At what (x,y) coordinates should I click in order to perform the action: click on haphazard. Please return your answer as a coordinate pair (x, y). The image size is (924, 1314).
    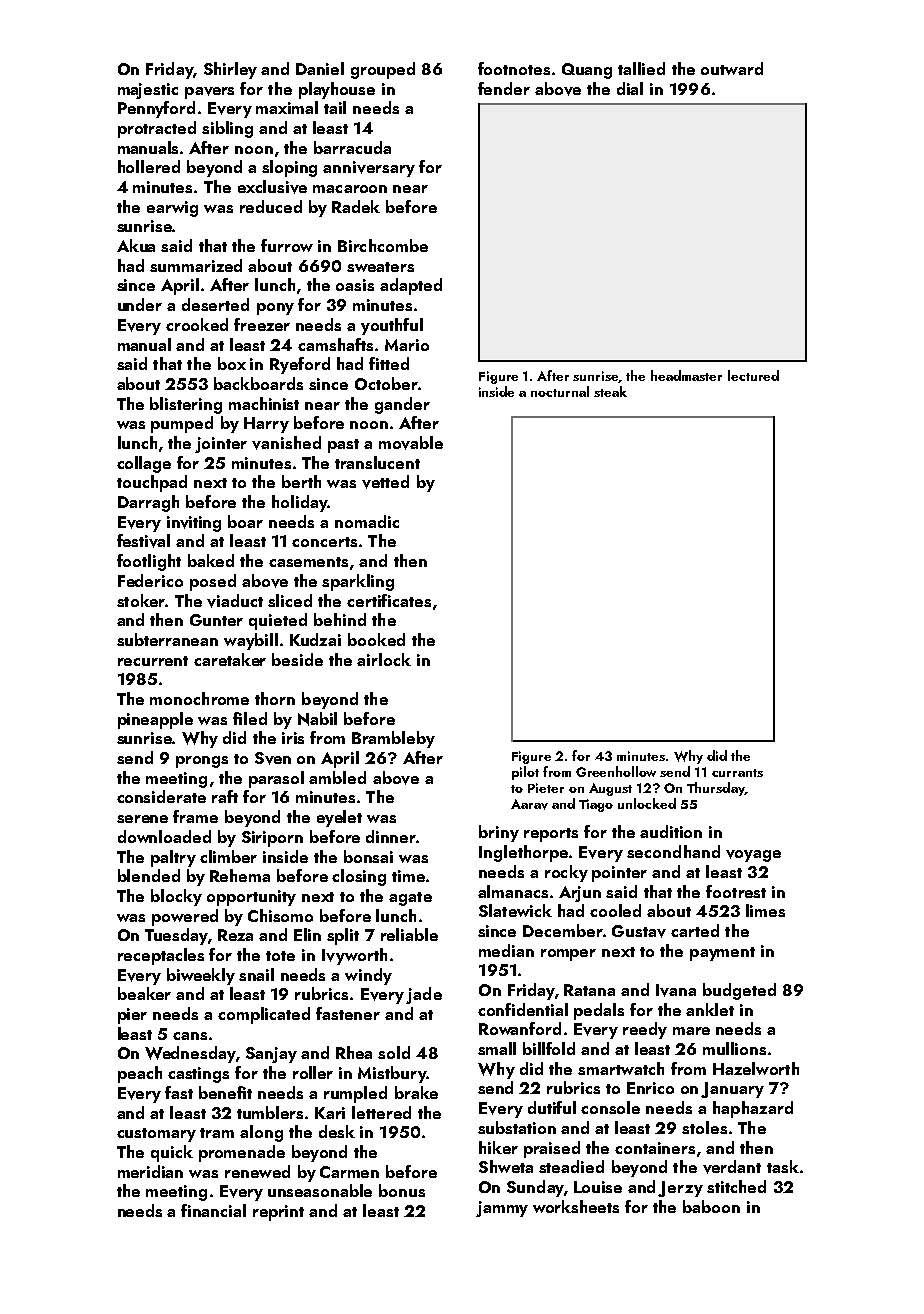
    Looking at the image, I should click on (753, 1109).
